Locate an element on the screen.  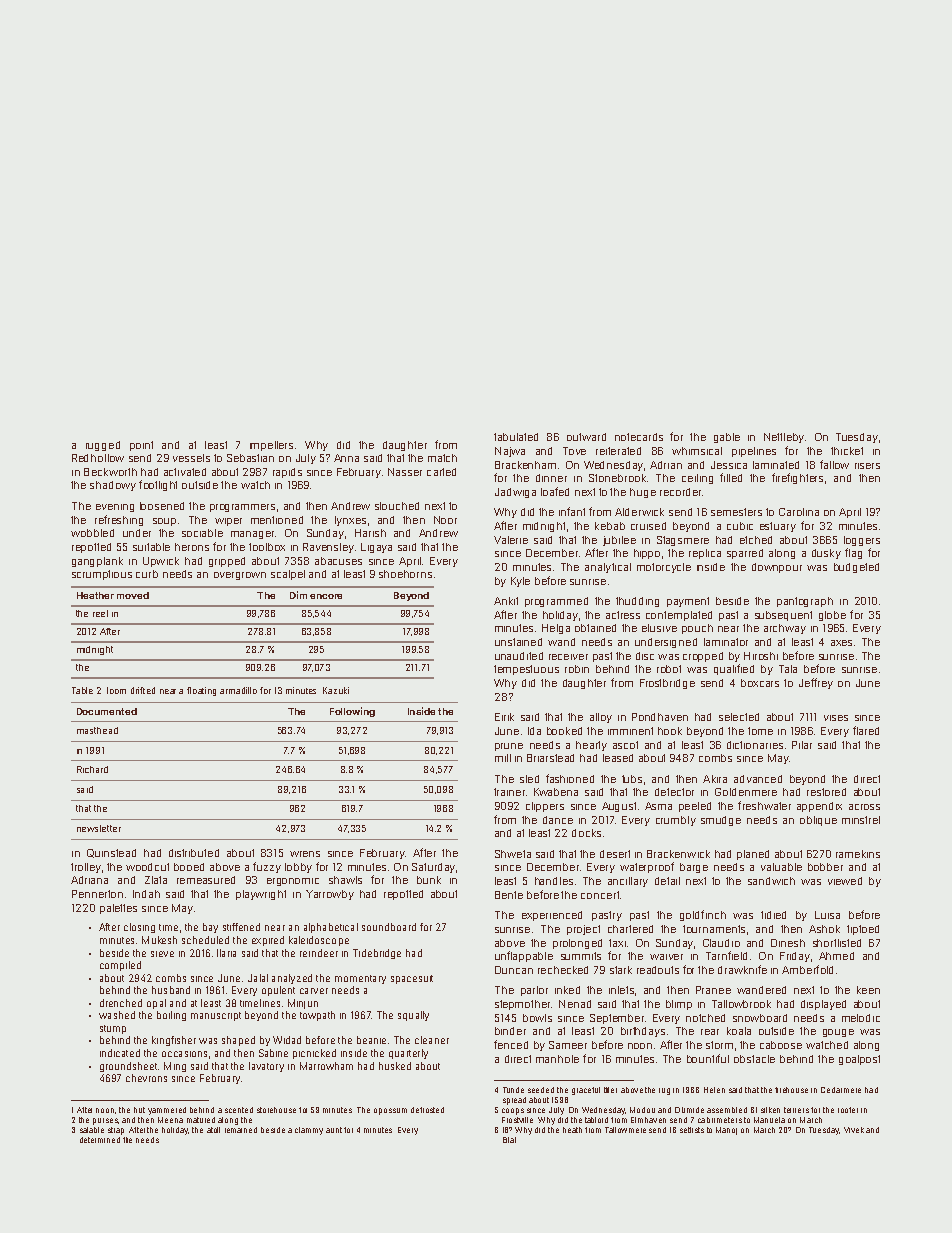
readouts is located at coordinates (658, 970).
